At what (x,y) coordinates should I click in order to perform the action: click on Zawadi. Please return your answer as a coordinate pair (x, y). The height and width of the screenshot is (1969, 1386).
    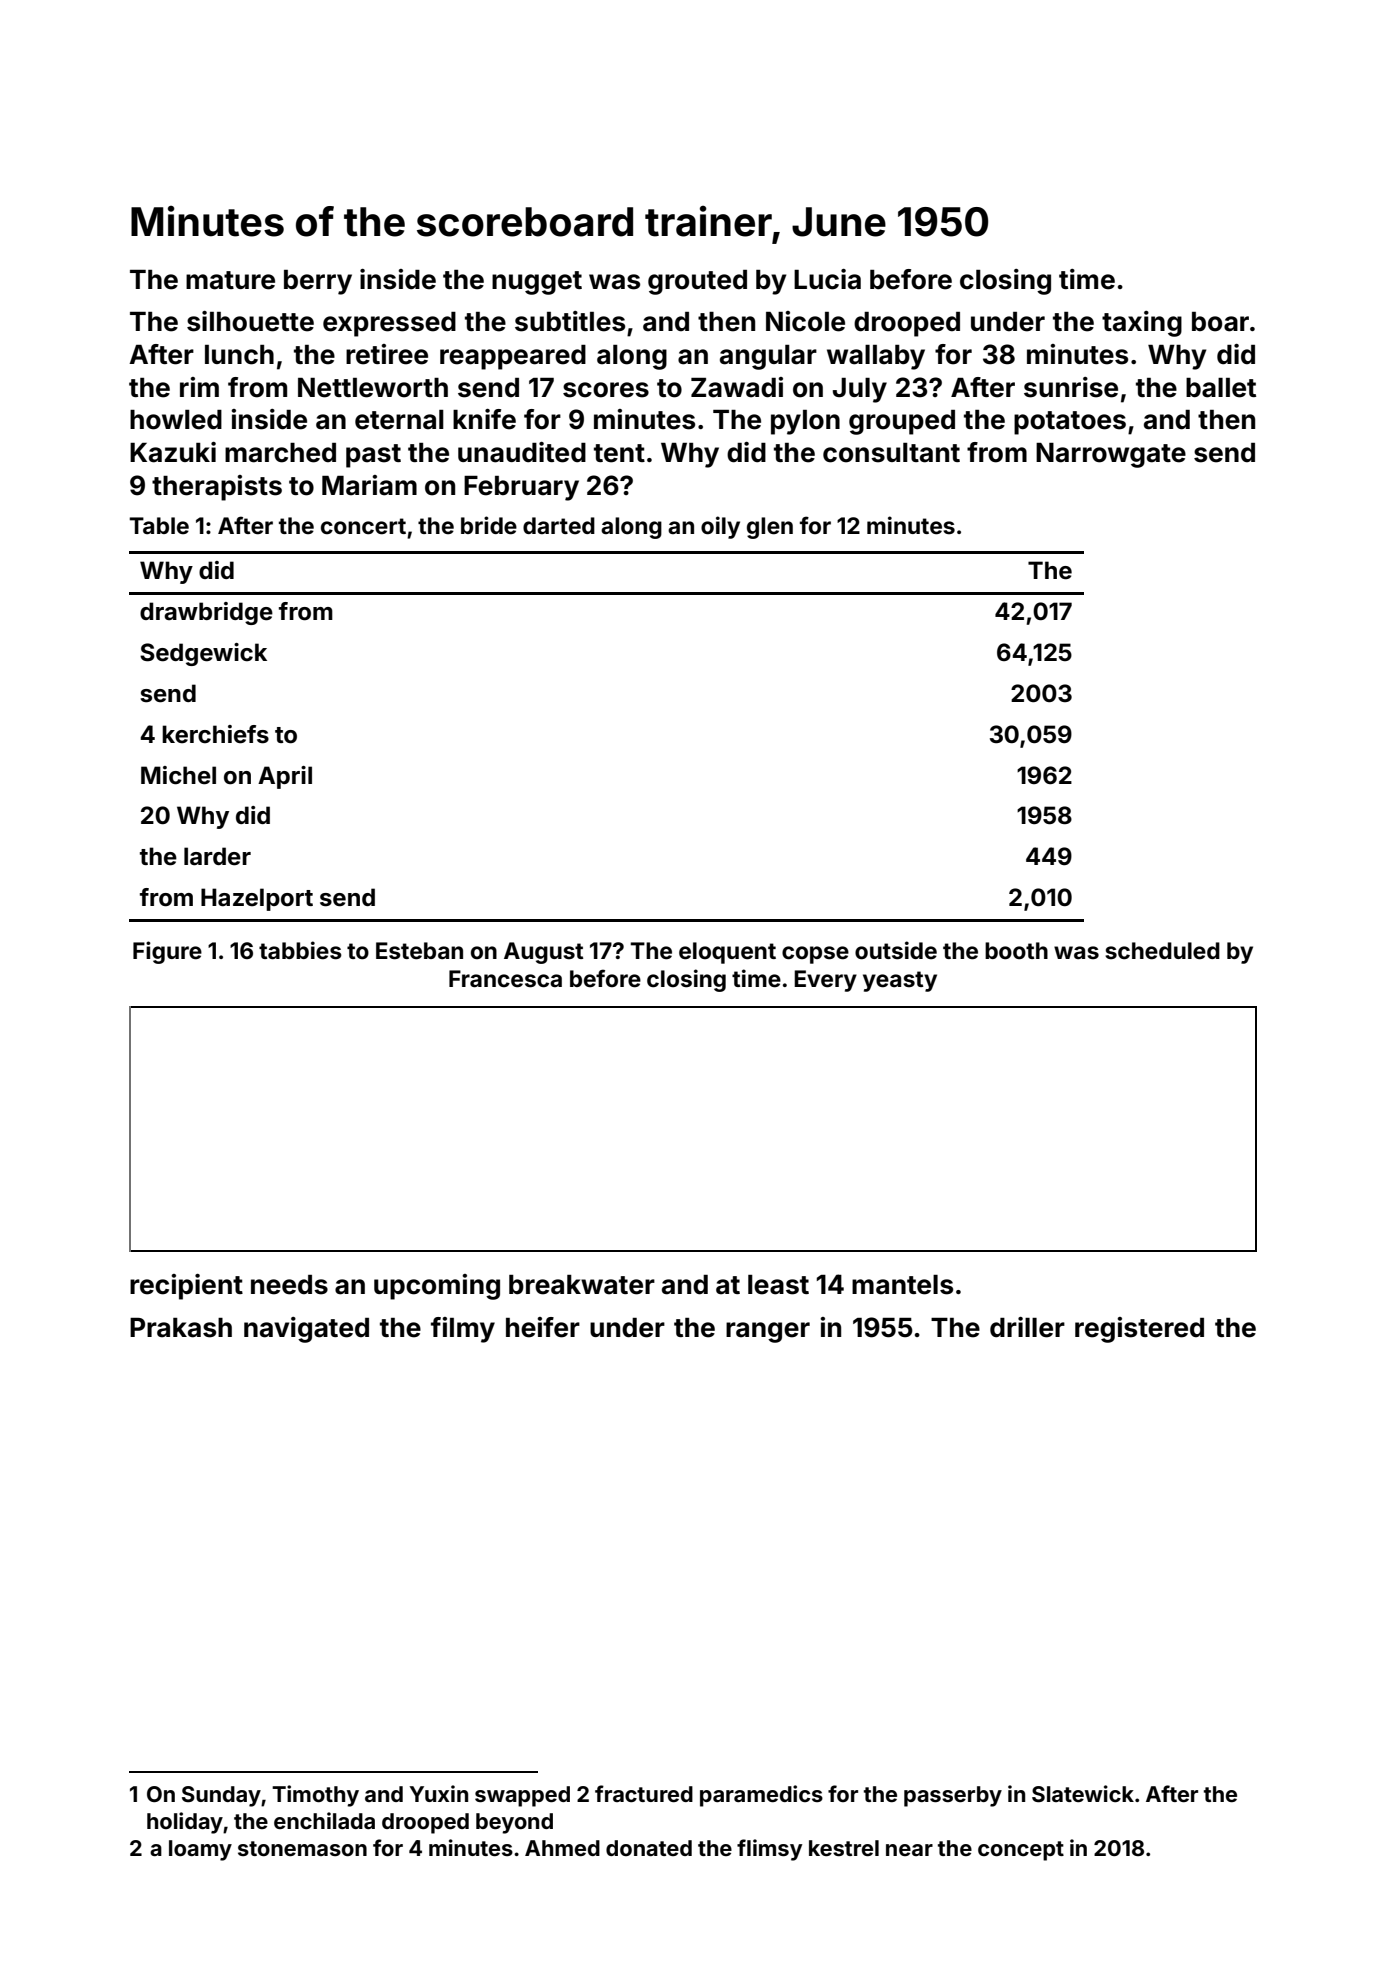
    Looking at the image, I should click on (737, 387).
